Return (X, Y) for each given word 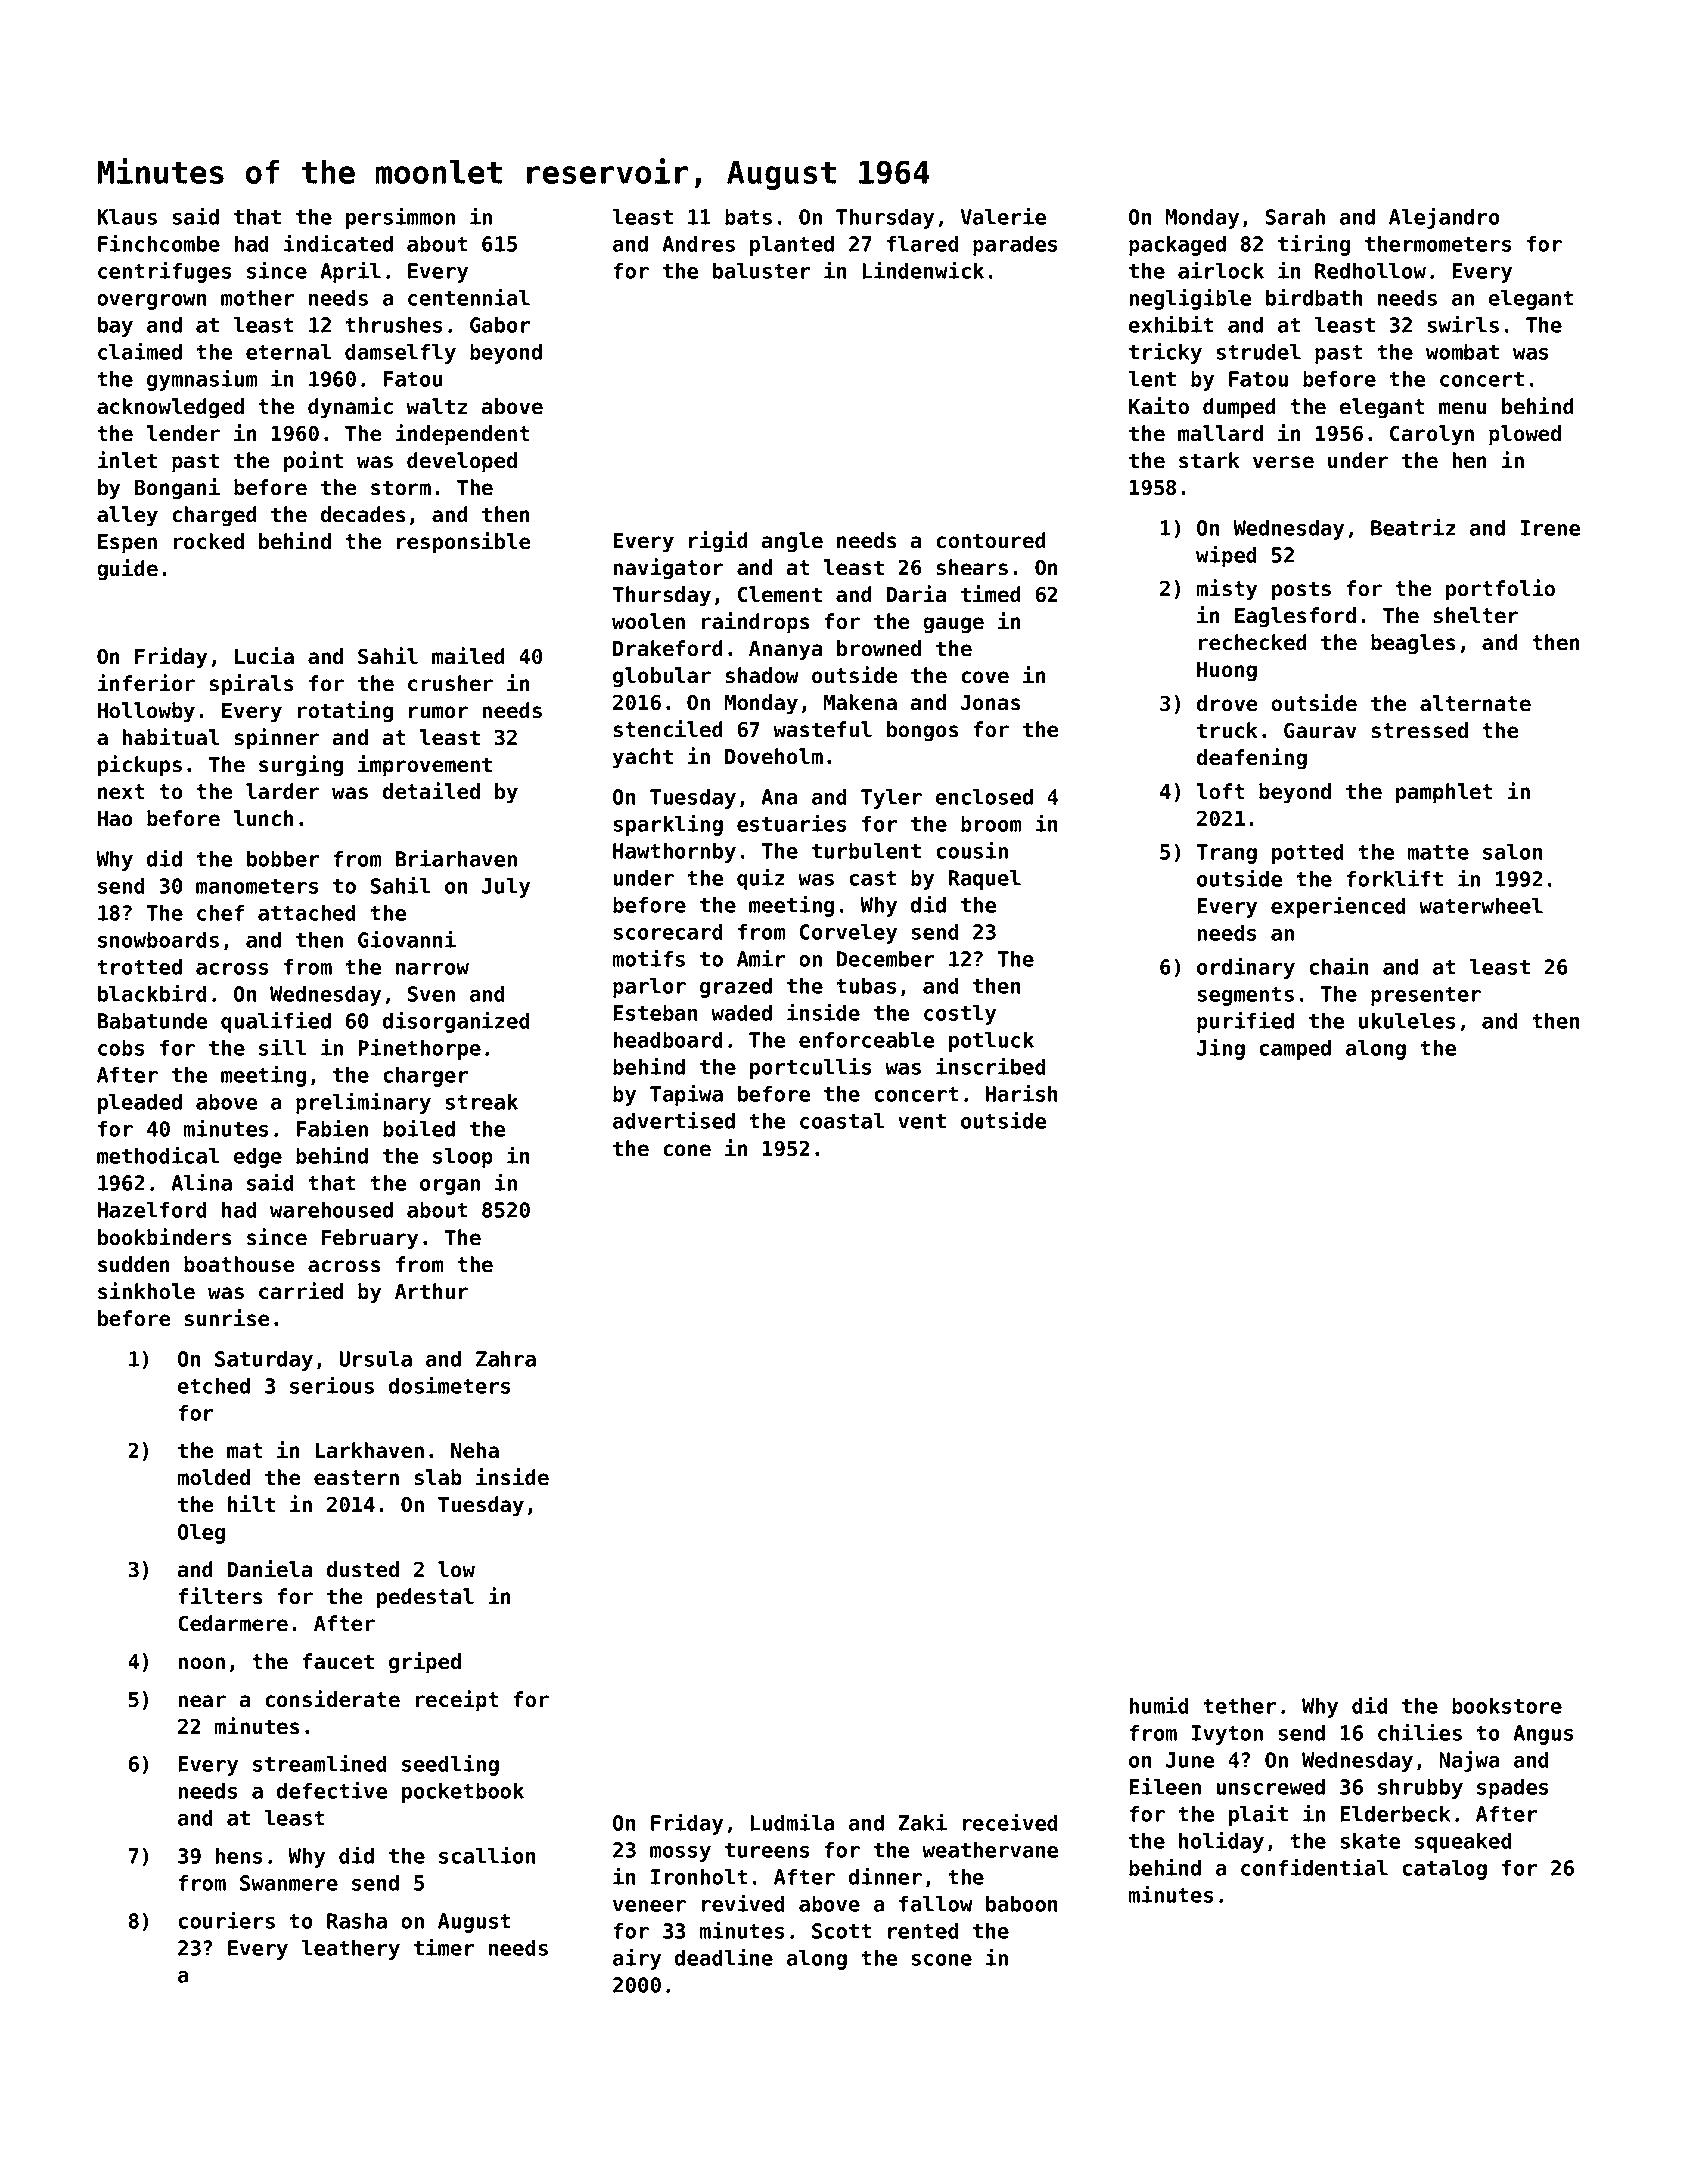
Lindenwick (923, 270)
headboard (668, 1040)
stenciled (668, 729)
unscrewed (1270, 1787)
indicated (338, 243)
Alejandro (1444, 218)
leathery (351, 1950)
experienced (1338, 907)
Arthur (431, 1291)
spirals (251, 685)
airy (637, 1959)
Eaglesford (1295, 617)
